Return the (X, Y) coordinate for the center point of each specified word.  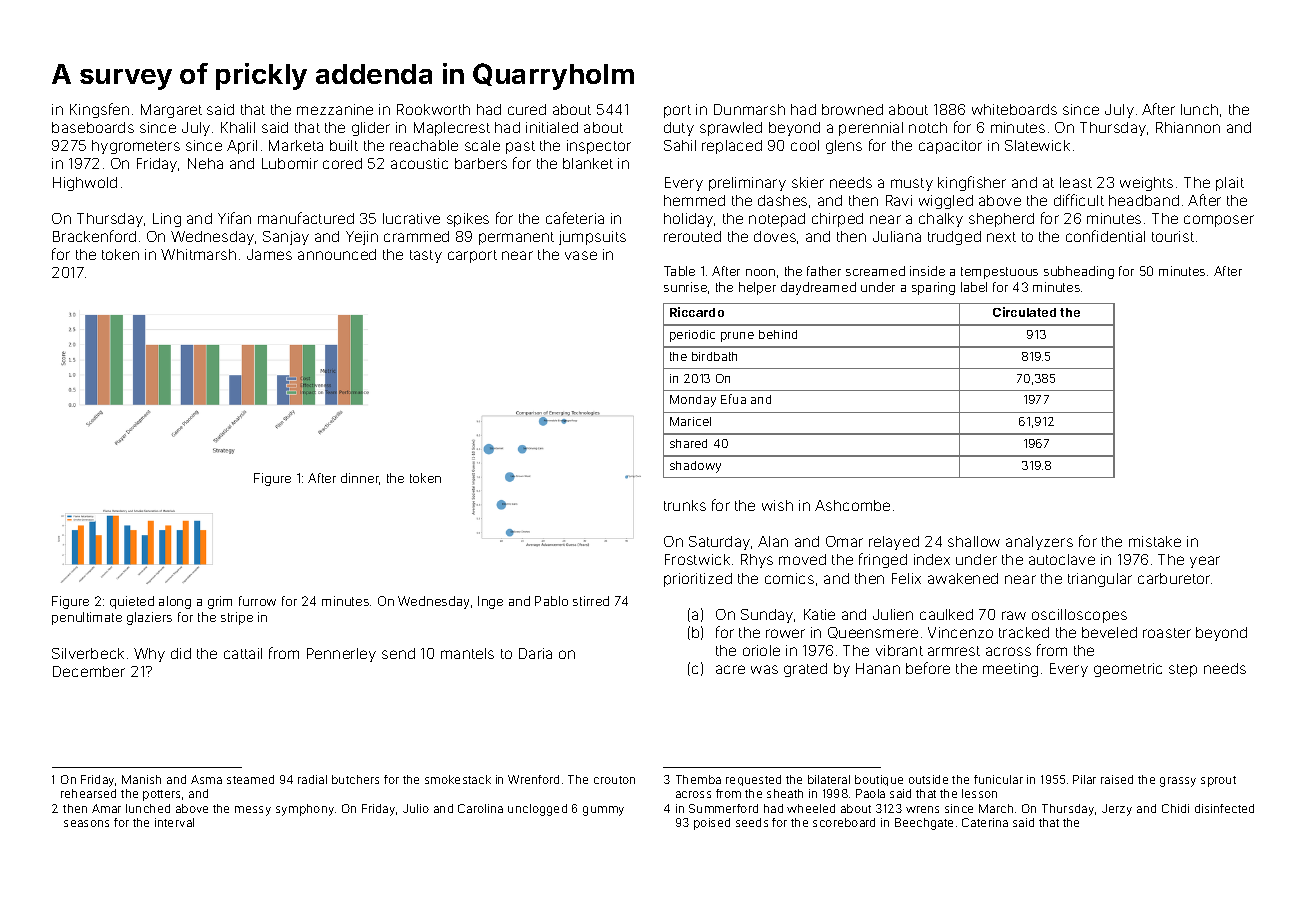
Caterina (985, 822)
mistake (1155, 541)
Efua (733, 399)
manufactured (306, 218)
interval (174, 822)
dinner (360, 479)
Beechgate (924, 824)
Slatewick (1037, 145)
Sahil (680, 145)
